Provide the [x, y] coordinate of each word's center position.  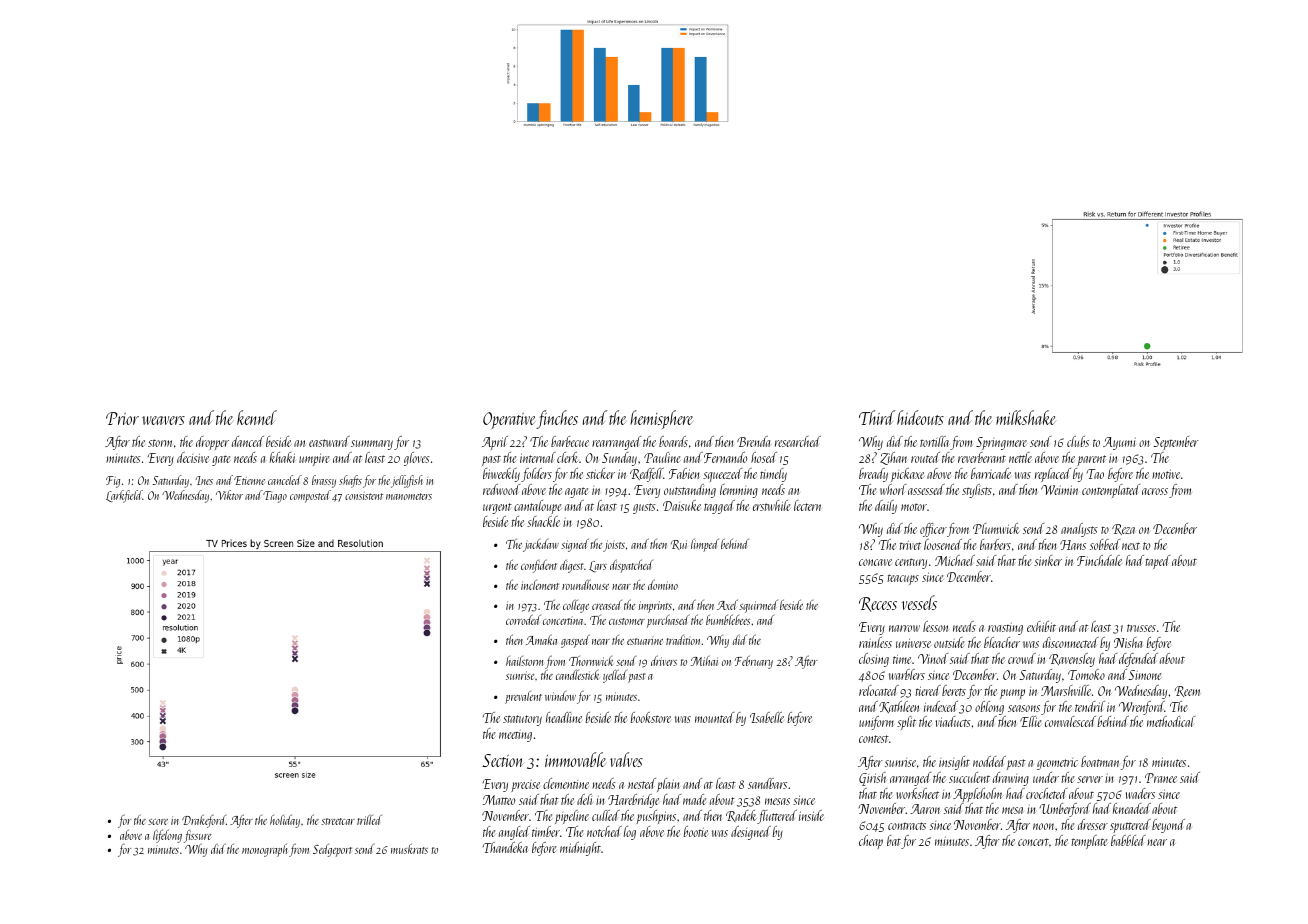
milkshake [1026, 417]
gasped [575, 641]
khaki [282, 457]
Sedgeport [332, 850]
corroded [523, 619]
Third [877, 417]
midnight [580, 849]
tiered [928, 690]
